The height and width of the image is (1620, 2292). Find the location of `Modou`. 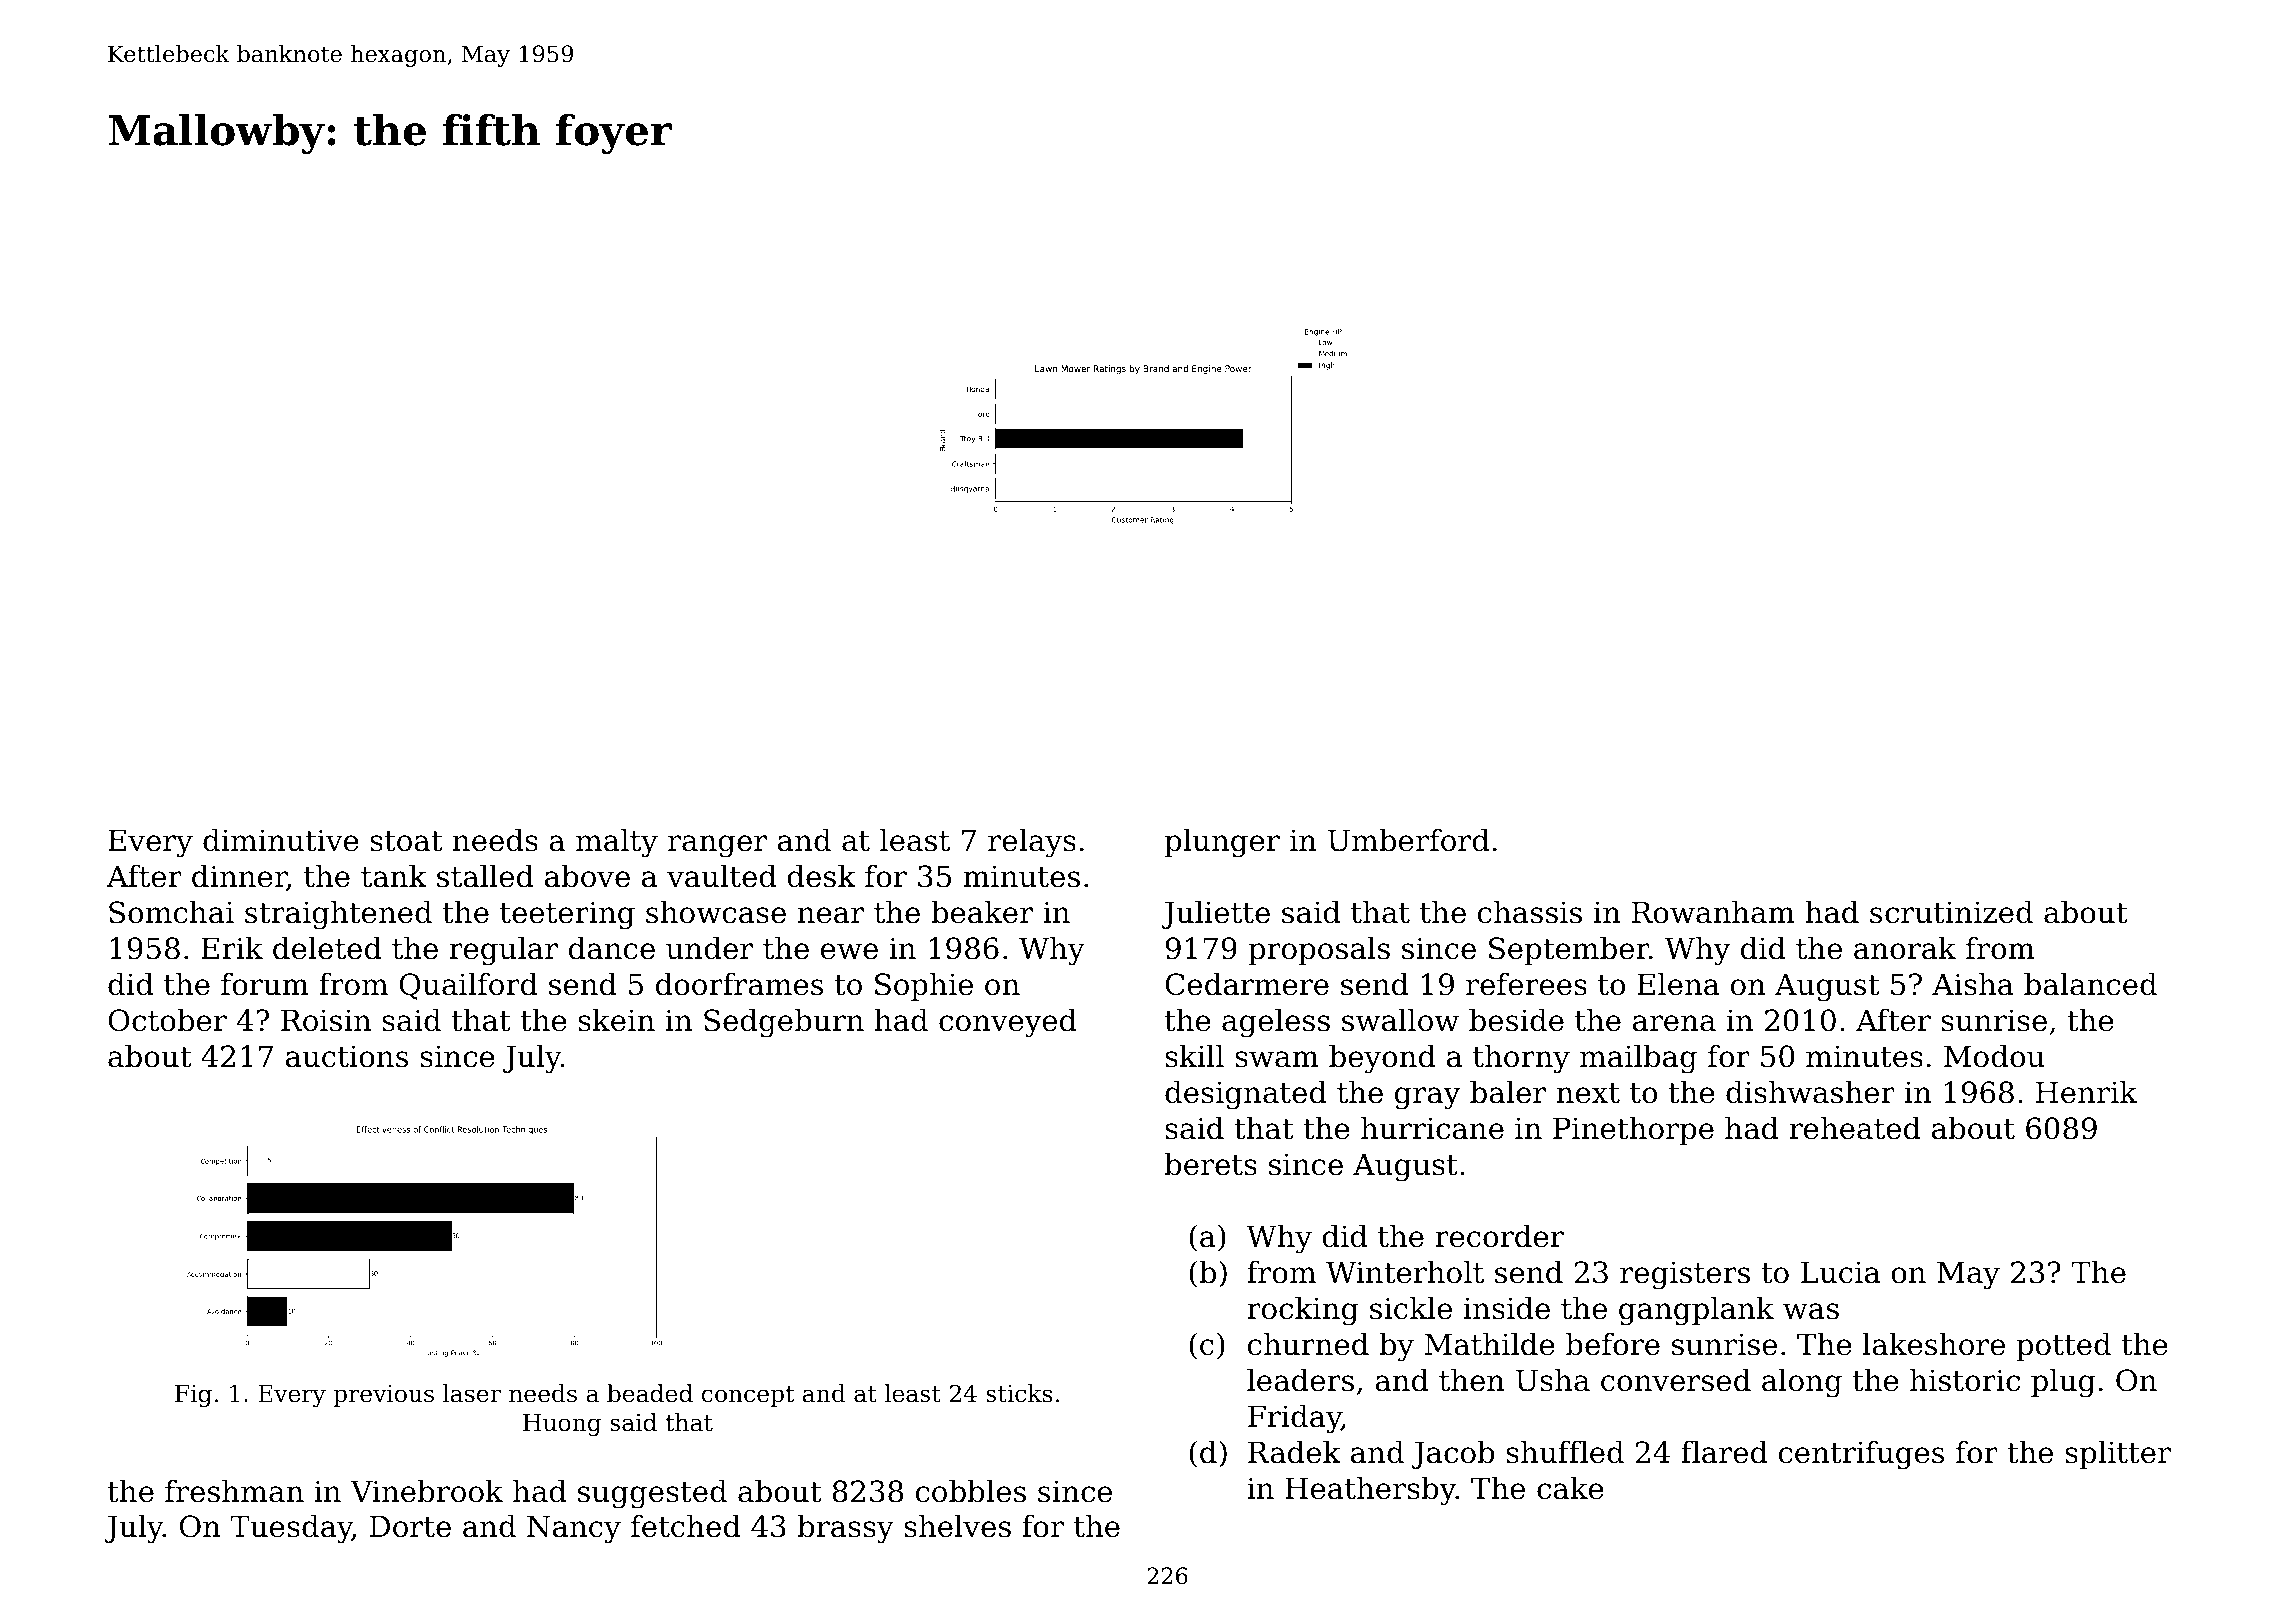

Modou is located at coordinates (1994, 1056).
